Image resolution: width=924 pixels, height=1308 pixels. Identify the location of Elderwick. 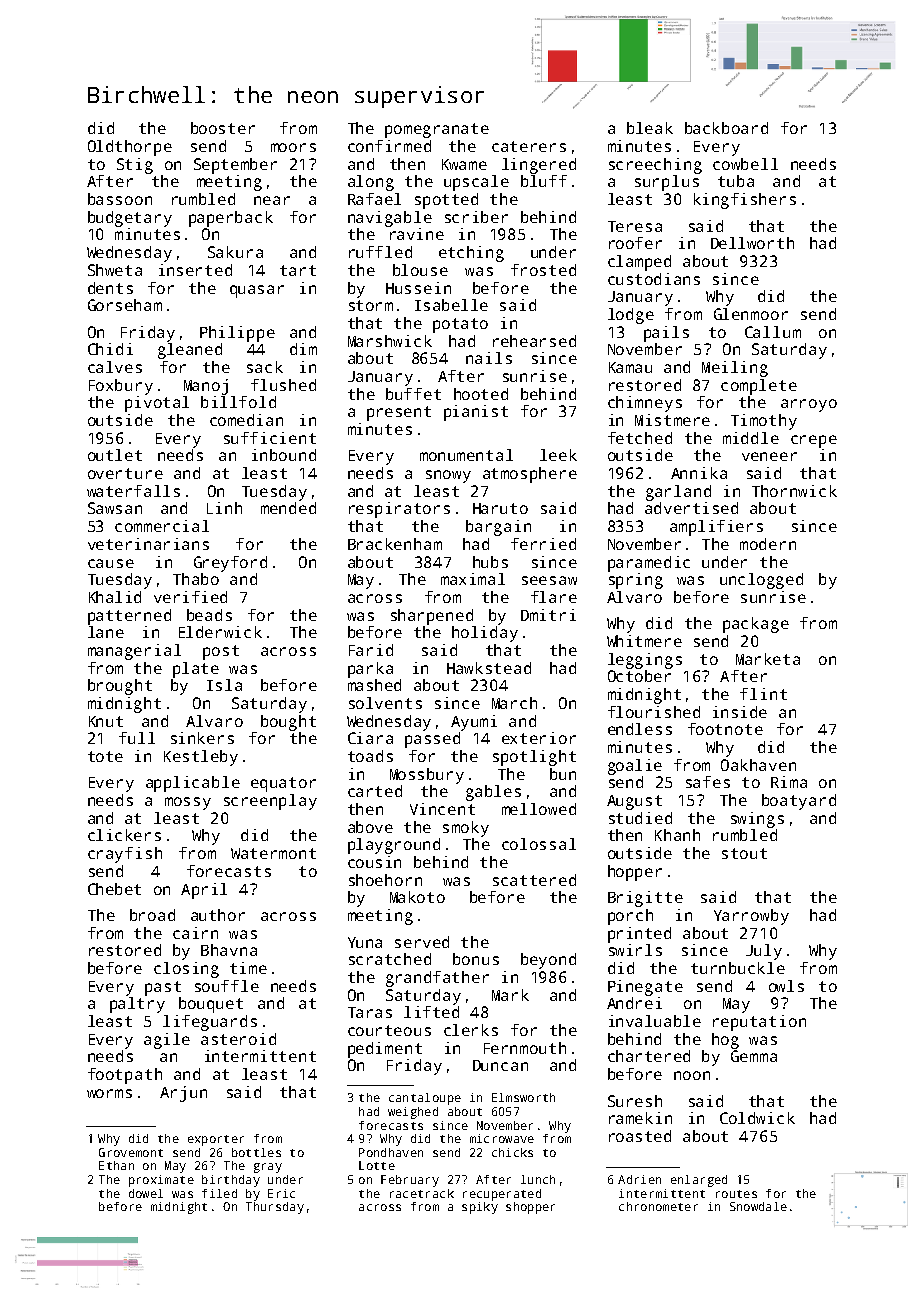
(220, 632).
